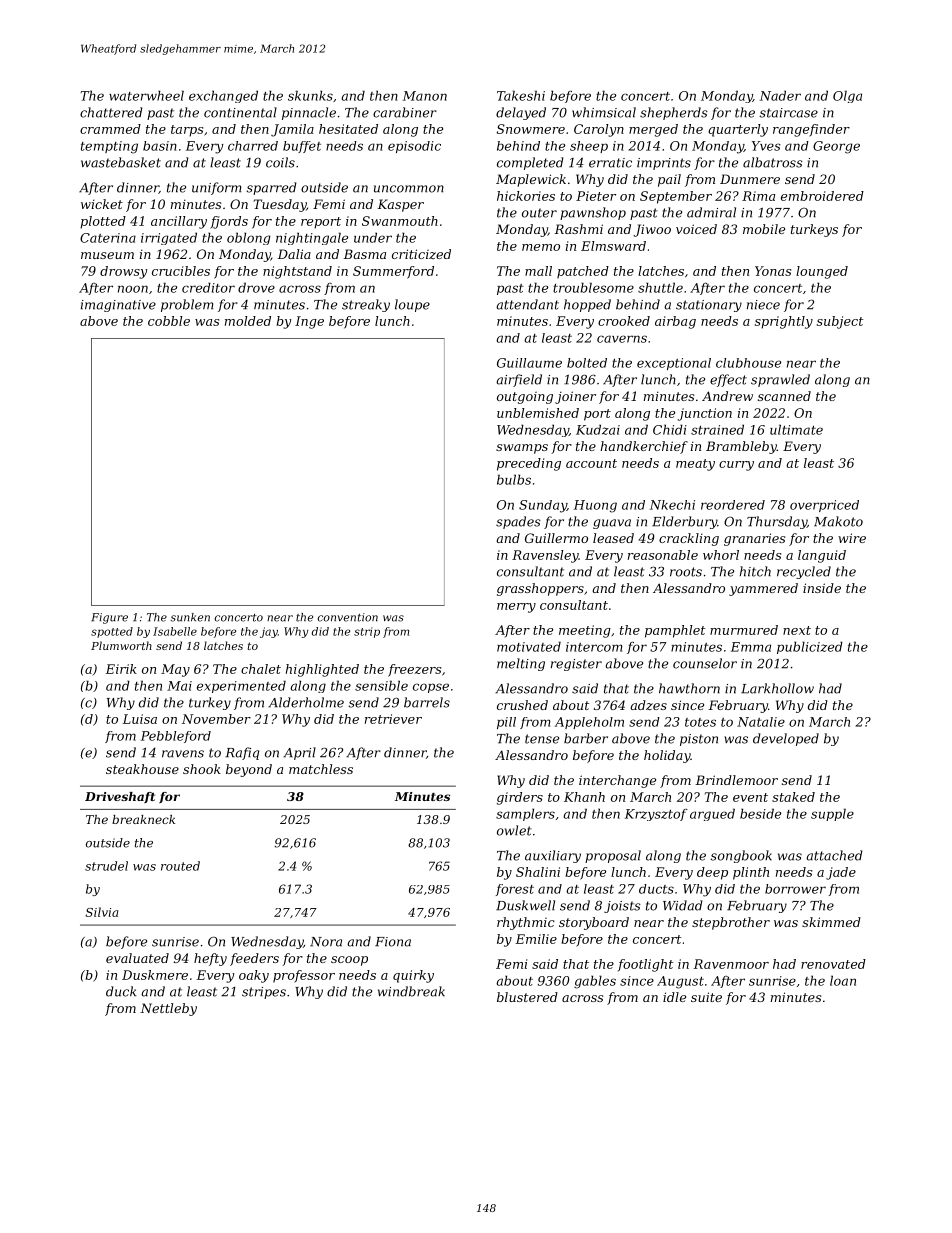 This screenshot has height=1233, width=952. I want to click on Inge, so click(309, 322).
